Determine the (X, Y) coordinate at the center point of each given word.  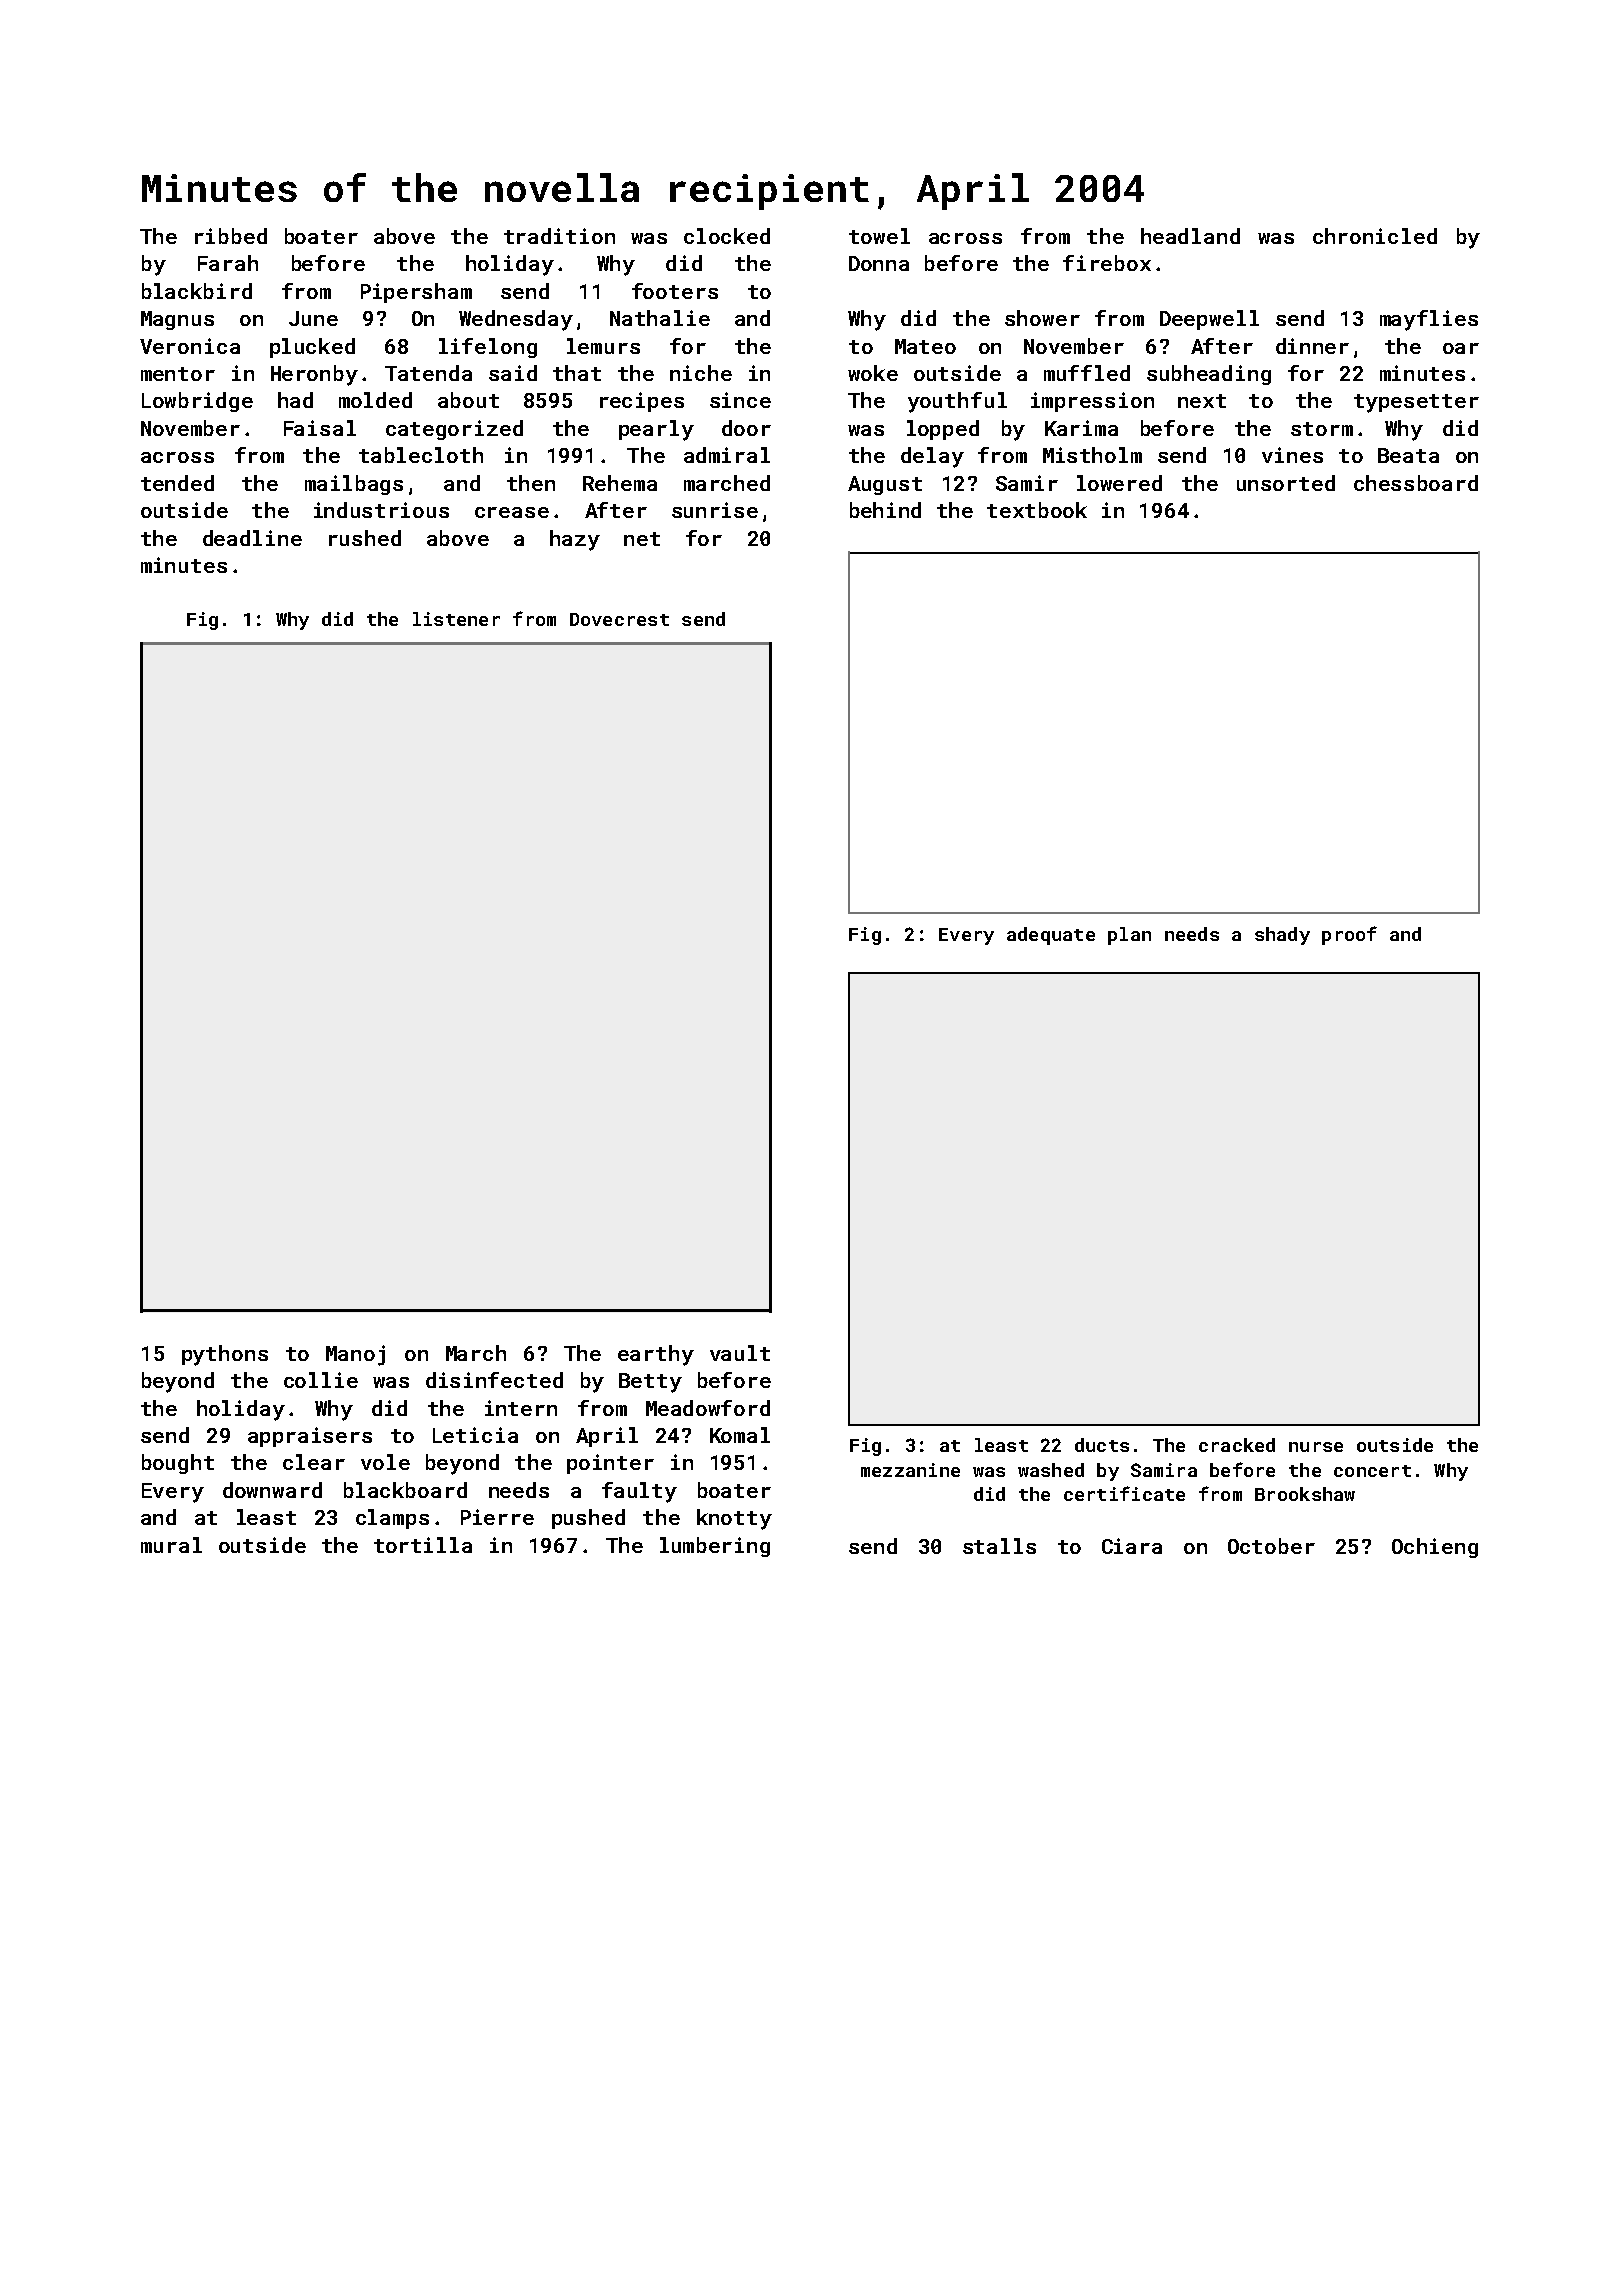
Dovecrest (619, 619)
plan (1129, 936)
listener (456, 619)
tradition (559, 236)
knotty (734, 1519)
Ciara (1132, 1546)
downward (272, 1490)
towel (879, 236)
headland (1190, 236)
